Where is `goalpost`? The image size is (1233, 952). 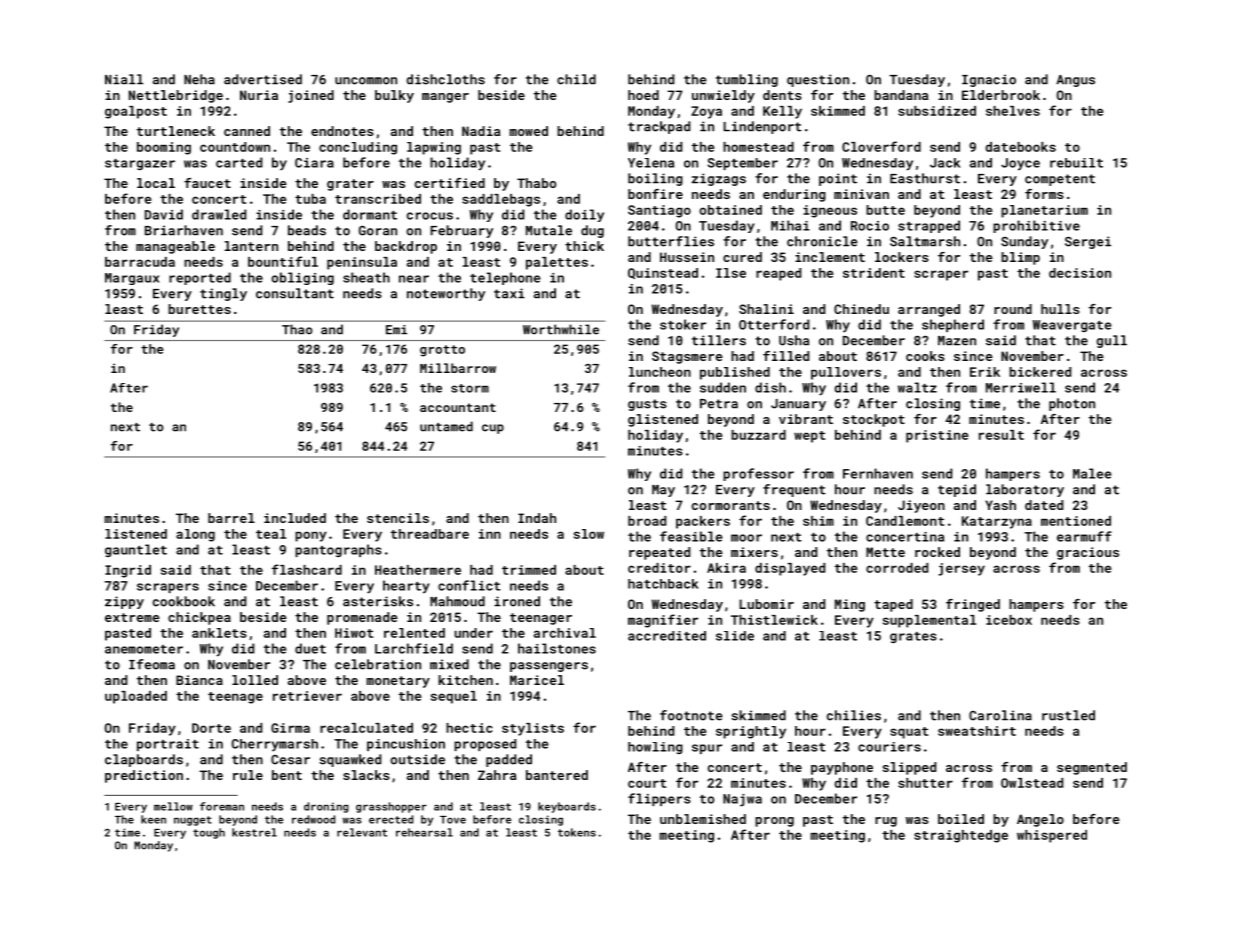
goalpost is located at coordinates (136, 112).
